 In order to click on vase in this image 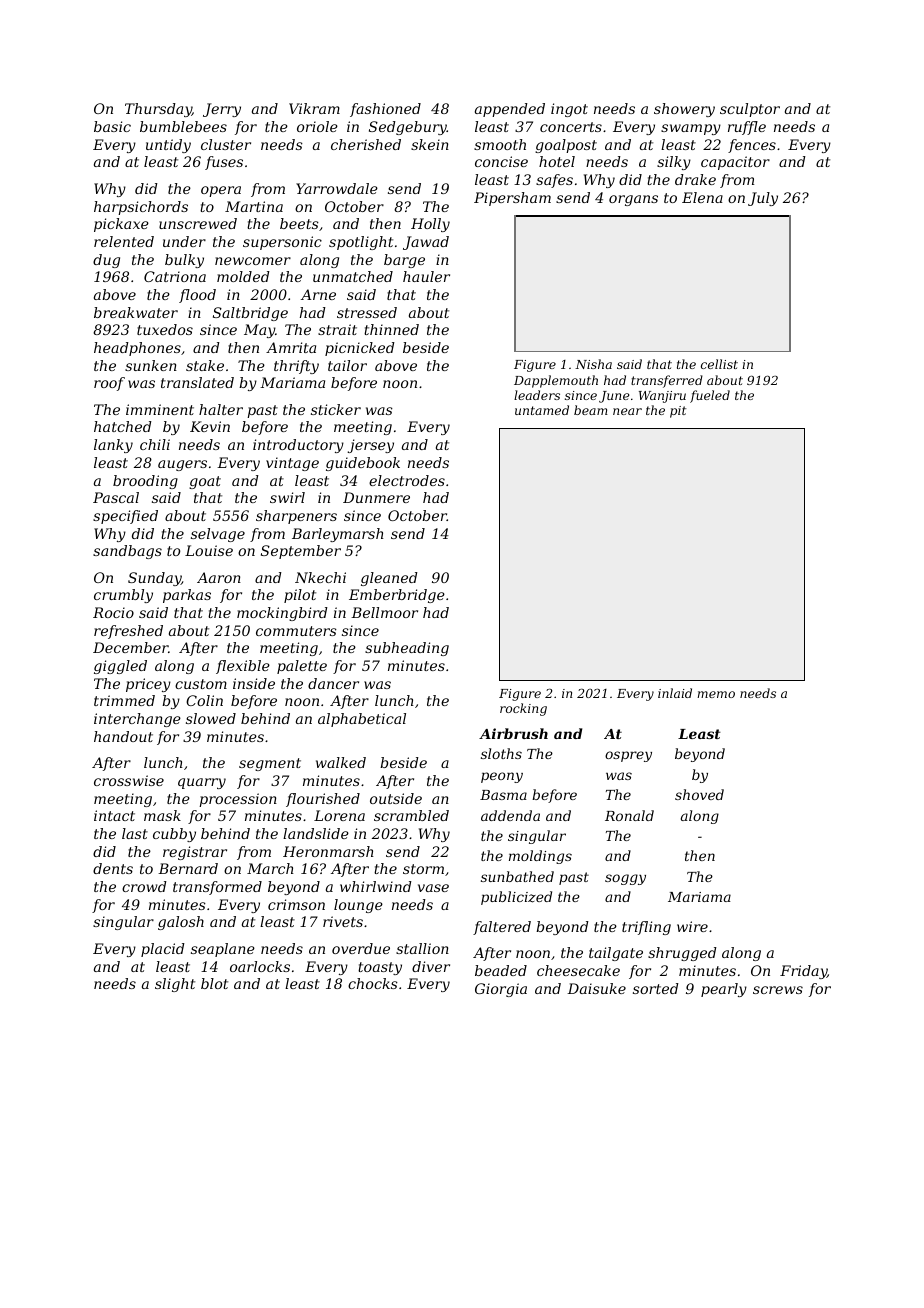, I will do `click(433, 888)`.
